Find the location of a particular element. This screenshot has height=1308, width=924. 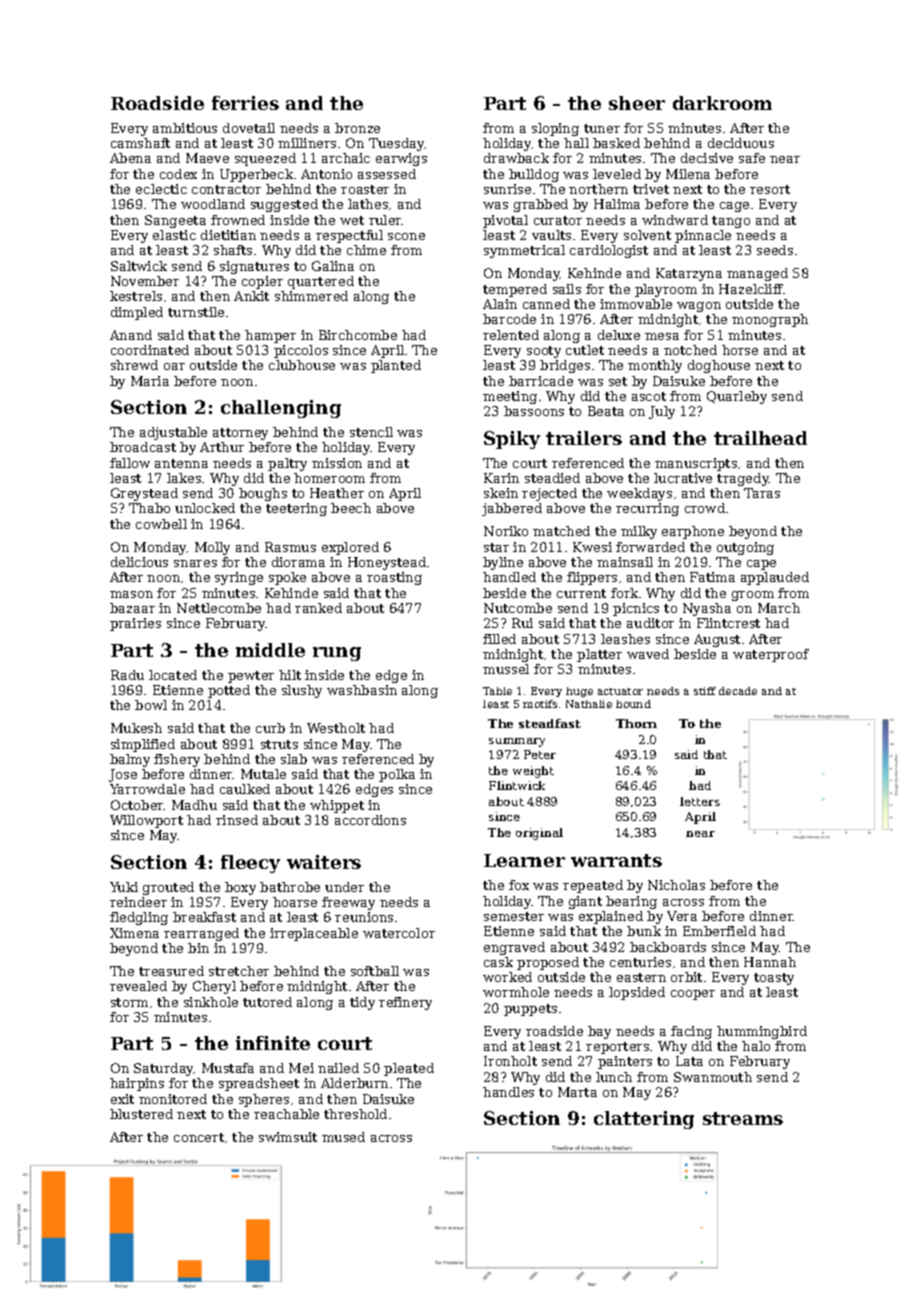

softball is located at coordinates (375, 971).
